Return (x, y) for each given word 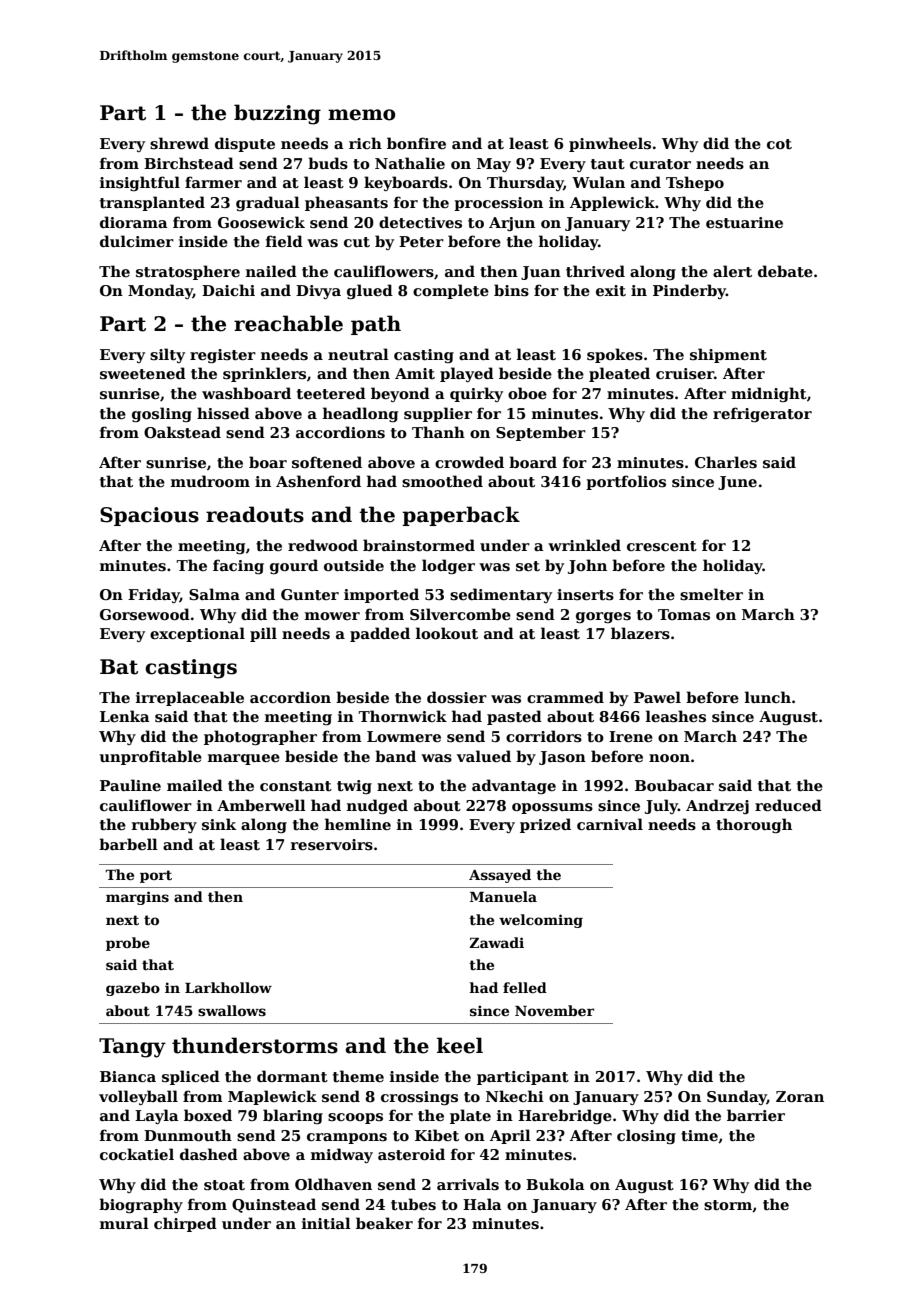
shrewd (179, 143)
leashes (676, 716)
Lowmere (404, 736)
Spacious (149, 516)
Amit (415, 373)
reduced (788, 805)
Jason (562, 758)
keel (460, 1045)
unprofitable (151, 757)
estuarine (744, 222)
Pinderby (689, 291)
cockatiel (137, 1154)
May (494, 165)
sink (219, 824)
